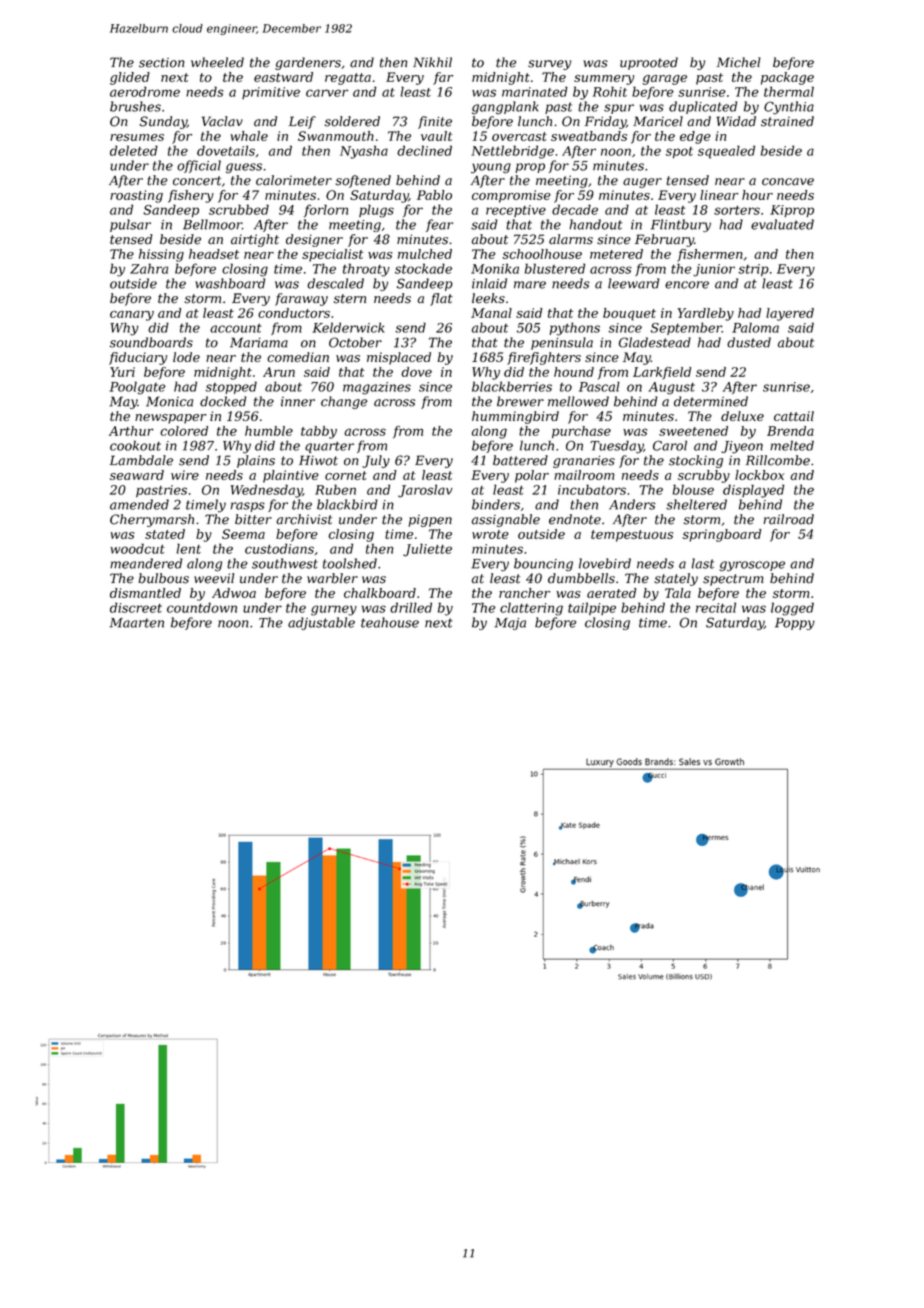  What do you see at coordinates (584, 461) in the screenshot?
I see `granaries` at bounding box center [584, 461].
